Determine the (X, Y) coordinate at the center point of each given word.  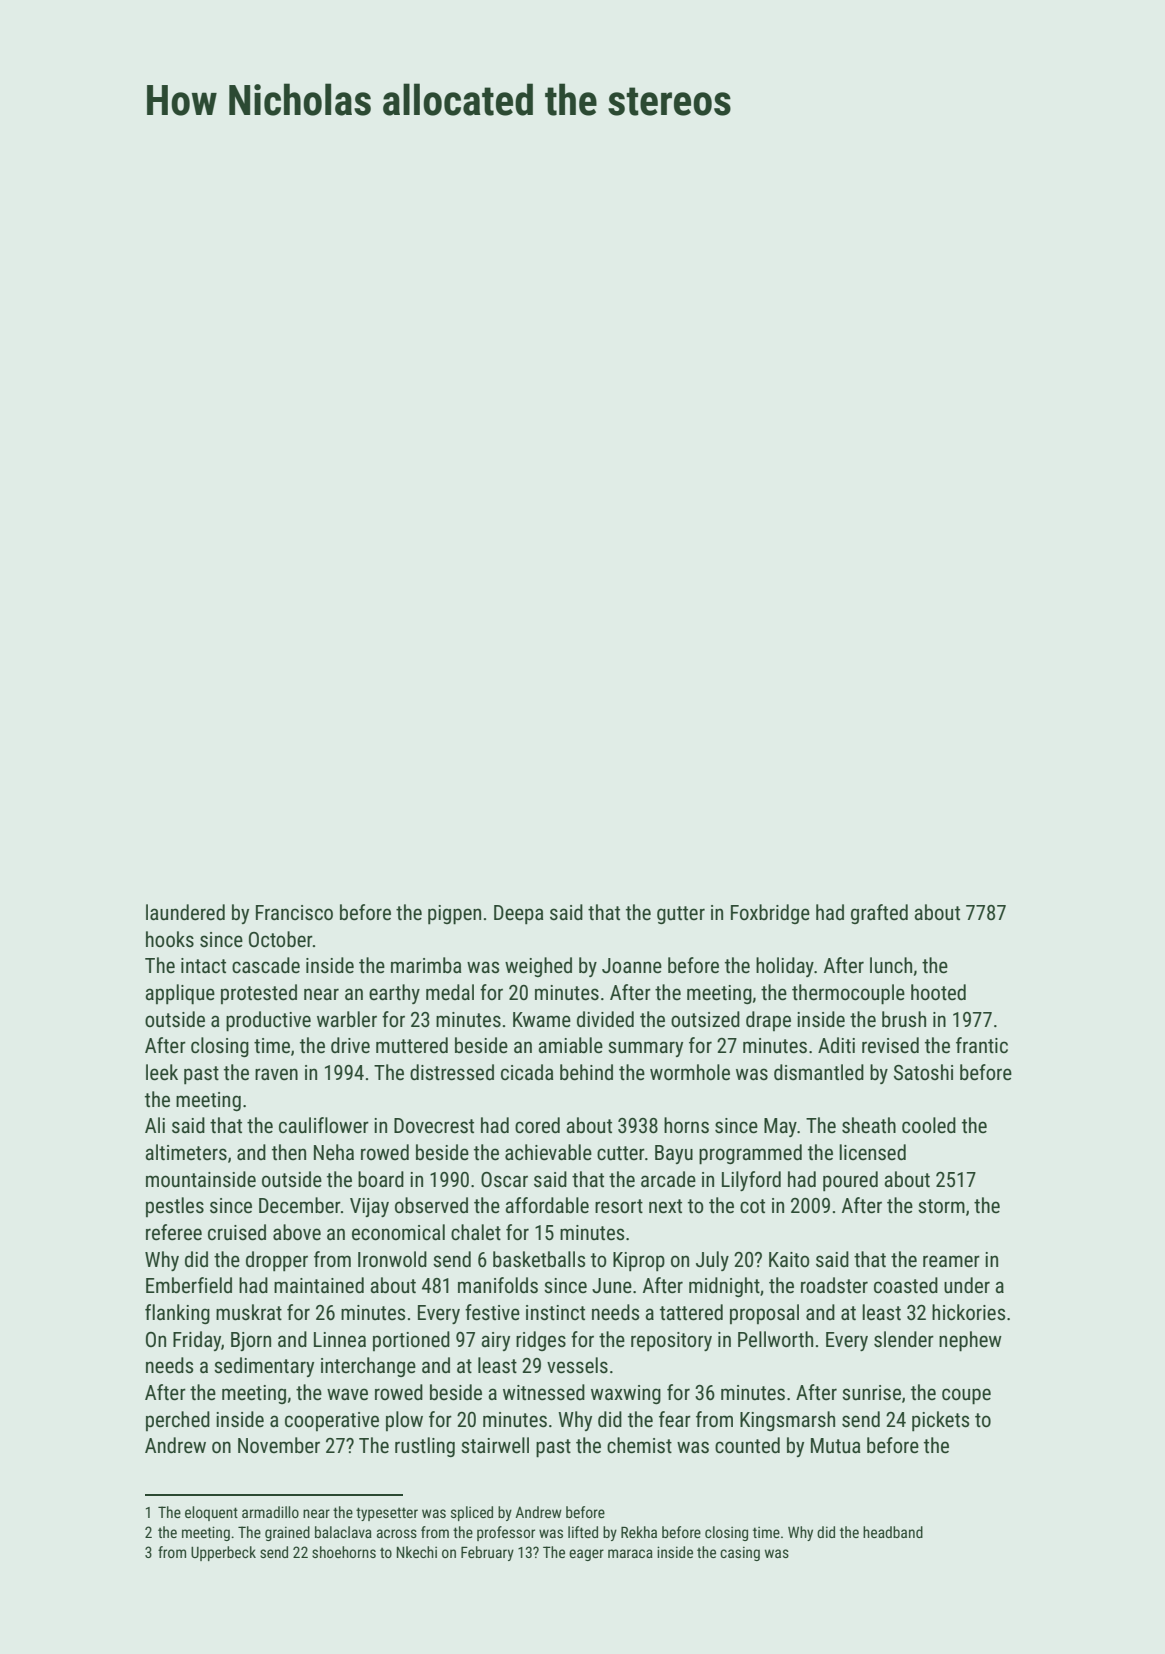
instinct (555, 1313)
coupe (966, 1396)
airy (496, 1341)
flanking (177, 1314)
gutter (681, 915)
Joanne (632, 966)
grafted (879, 914)
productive (268, 1021)
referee (174, 1232)
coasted (906, 1285)
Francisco (294, 913)
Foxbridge (770, 914)
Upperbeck (223, 1553)
